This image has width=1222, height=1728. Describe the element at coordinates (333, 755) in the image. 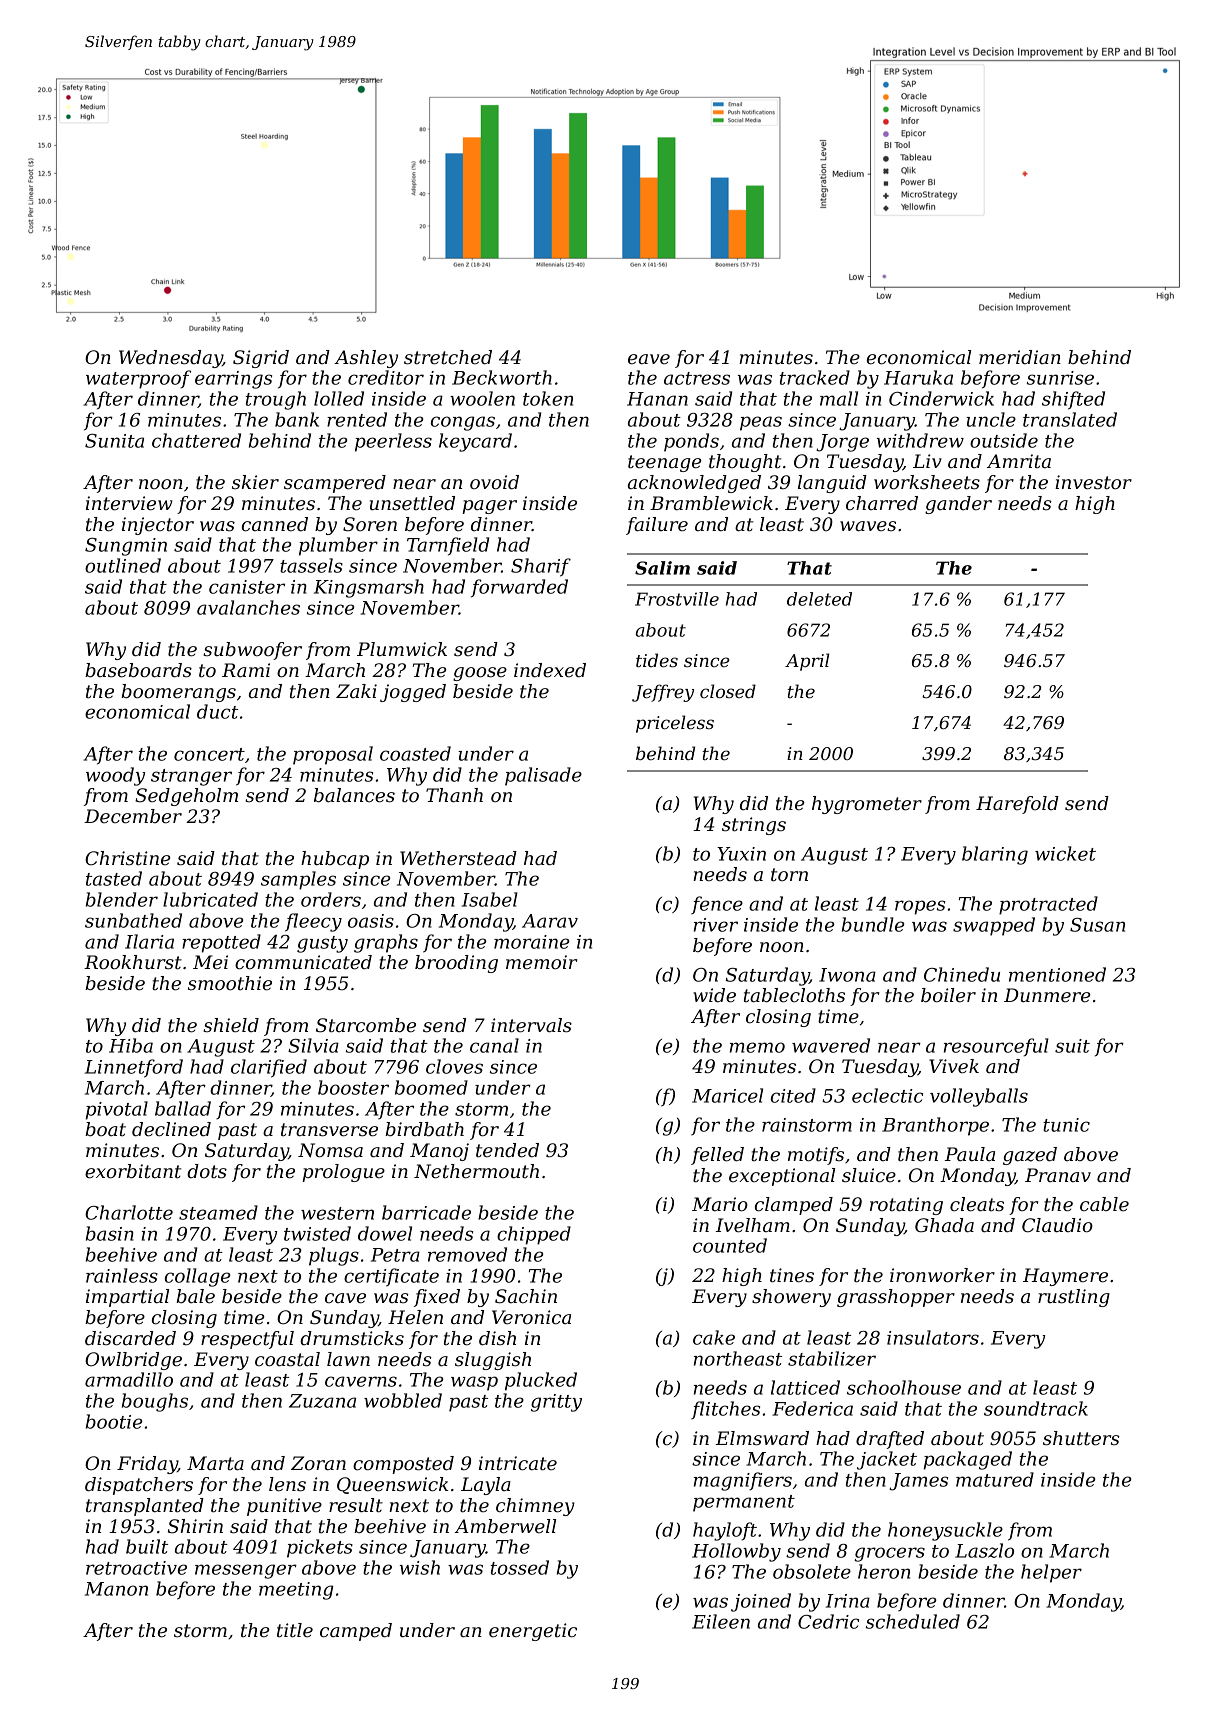

I see `proposal` at that location.
